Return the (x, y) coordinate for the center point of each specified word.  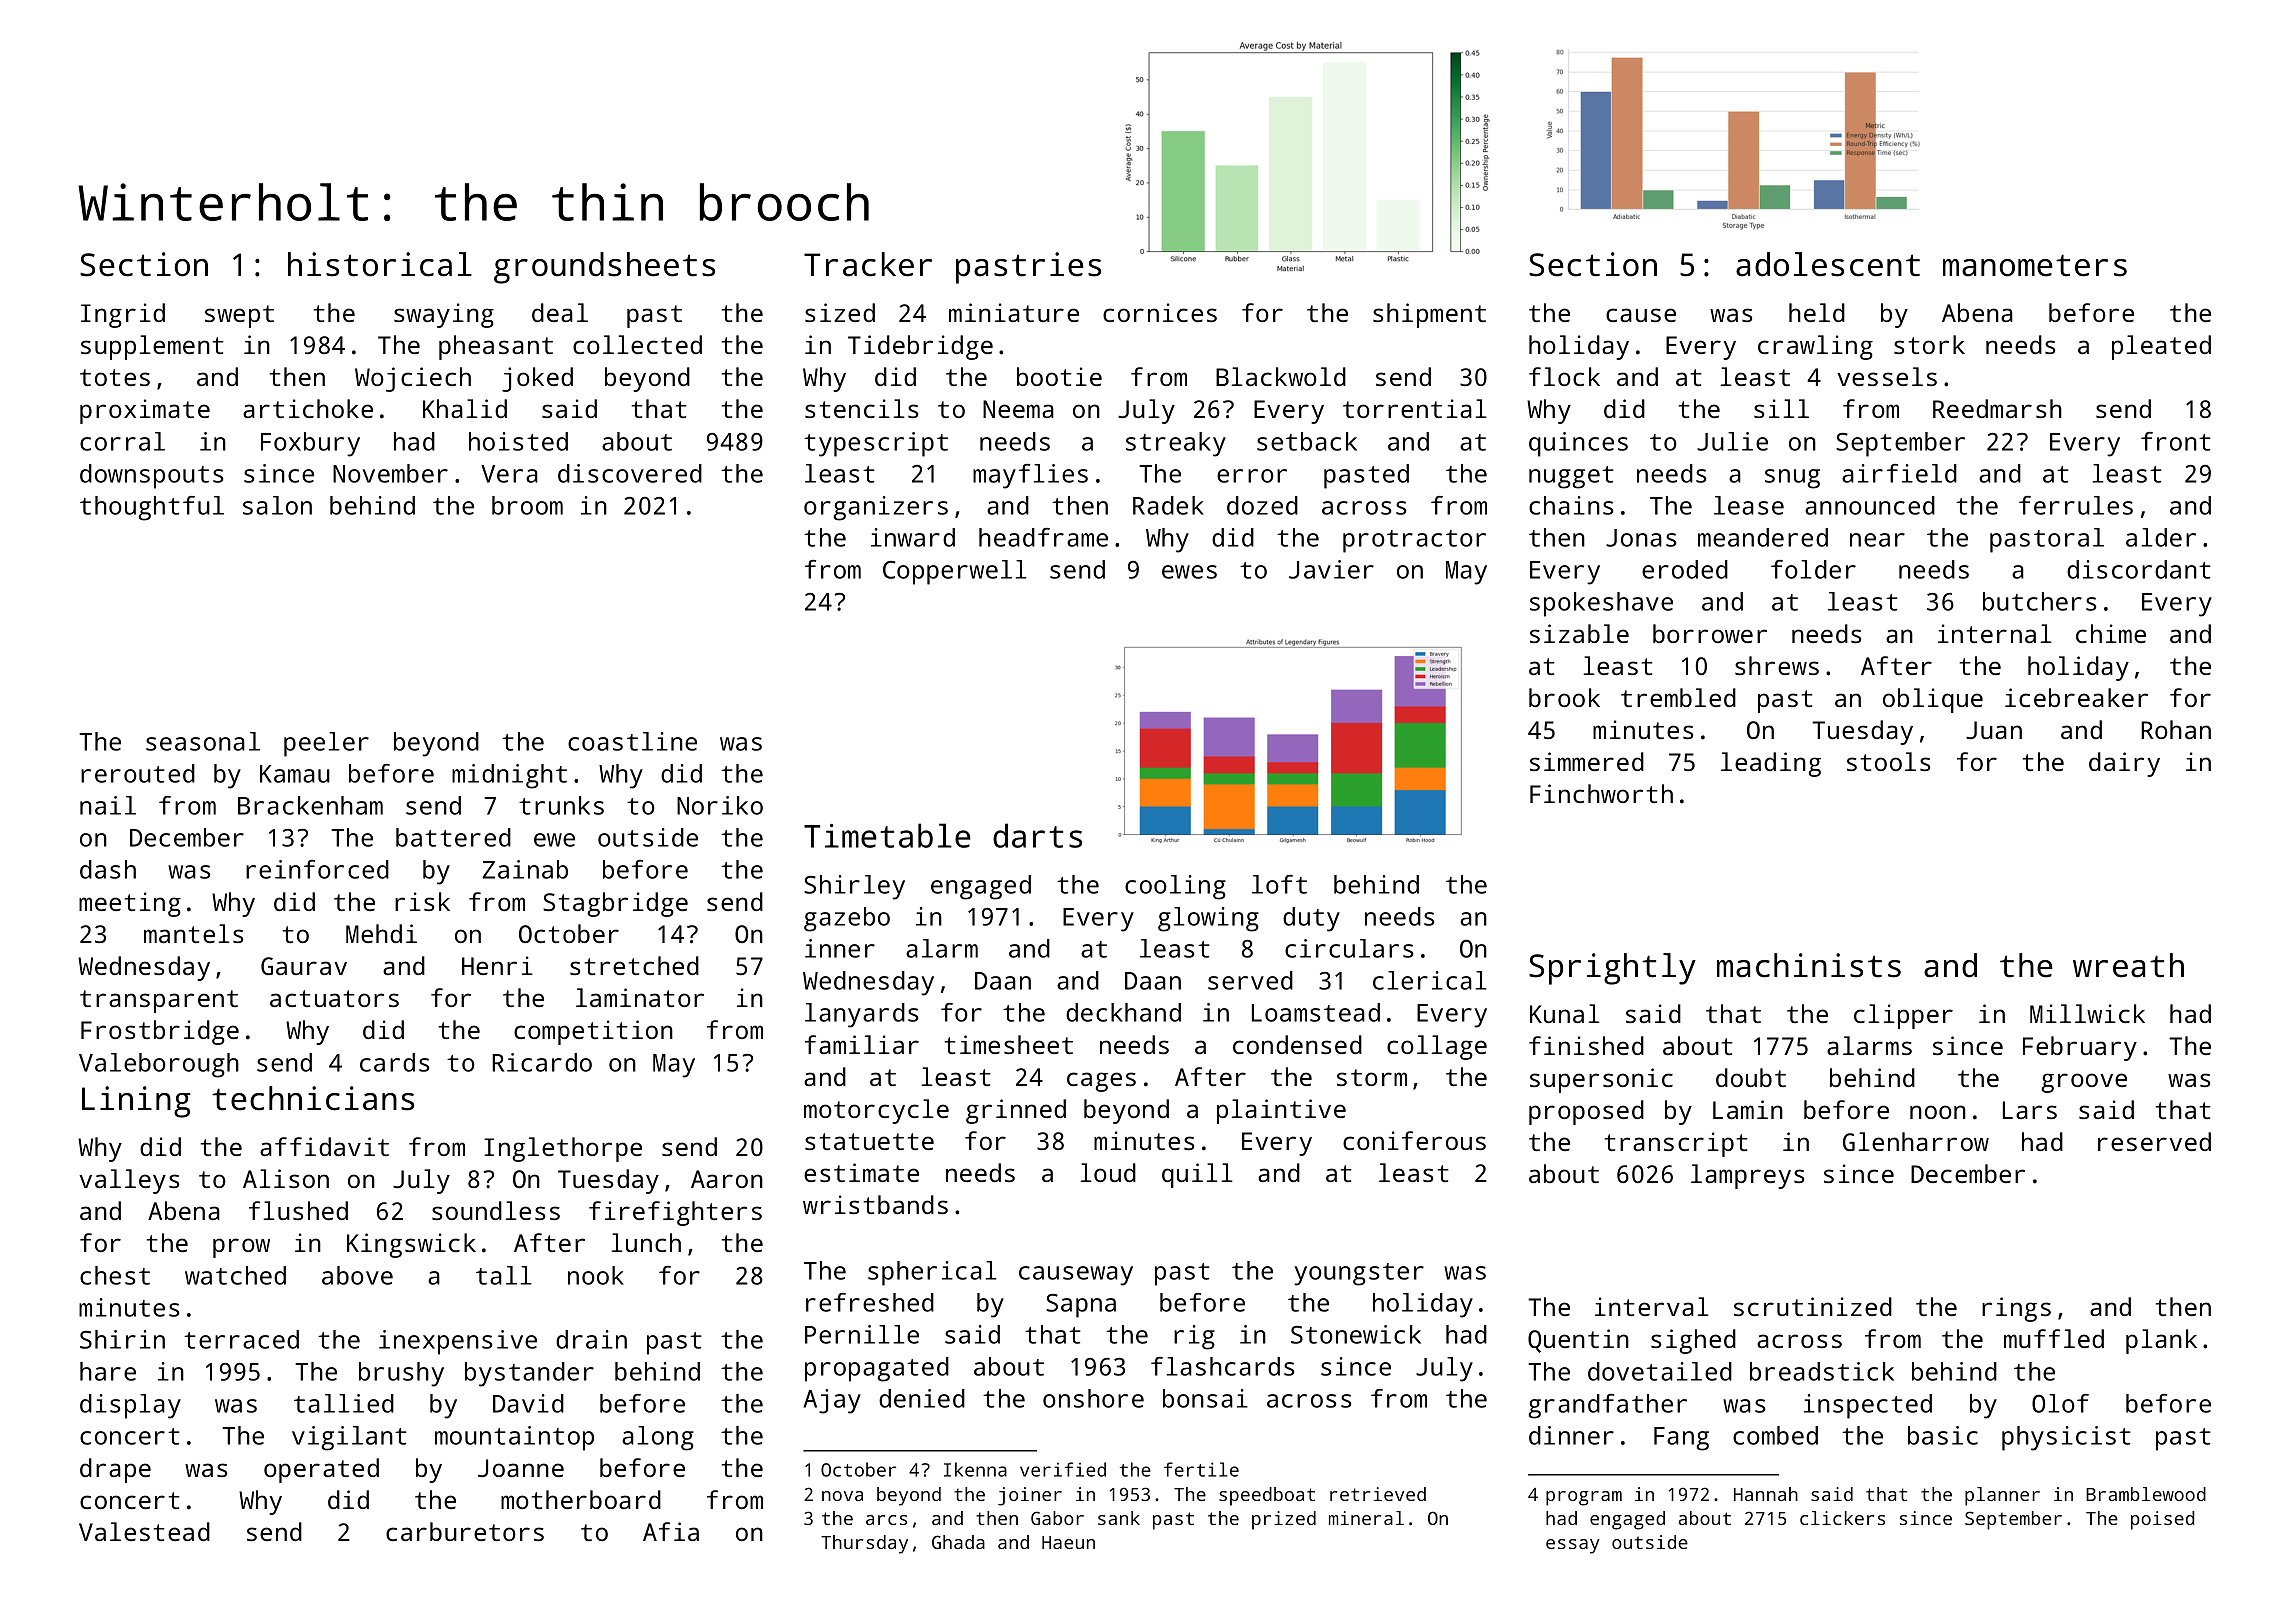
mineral (1366, 1518)
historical (380, 264)
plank (2161, 1341)
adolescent (1828, 264)
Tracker (868, 264)
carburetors (465, 1531)
